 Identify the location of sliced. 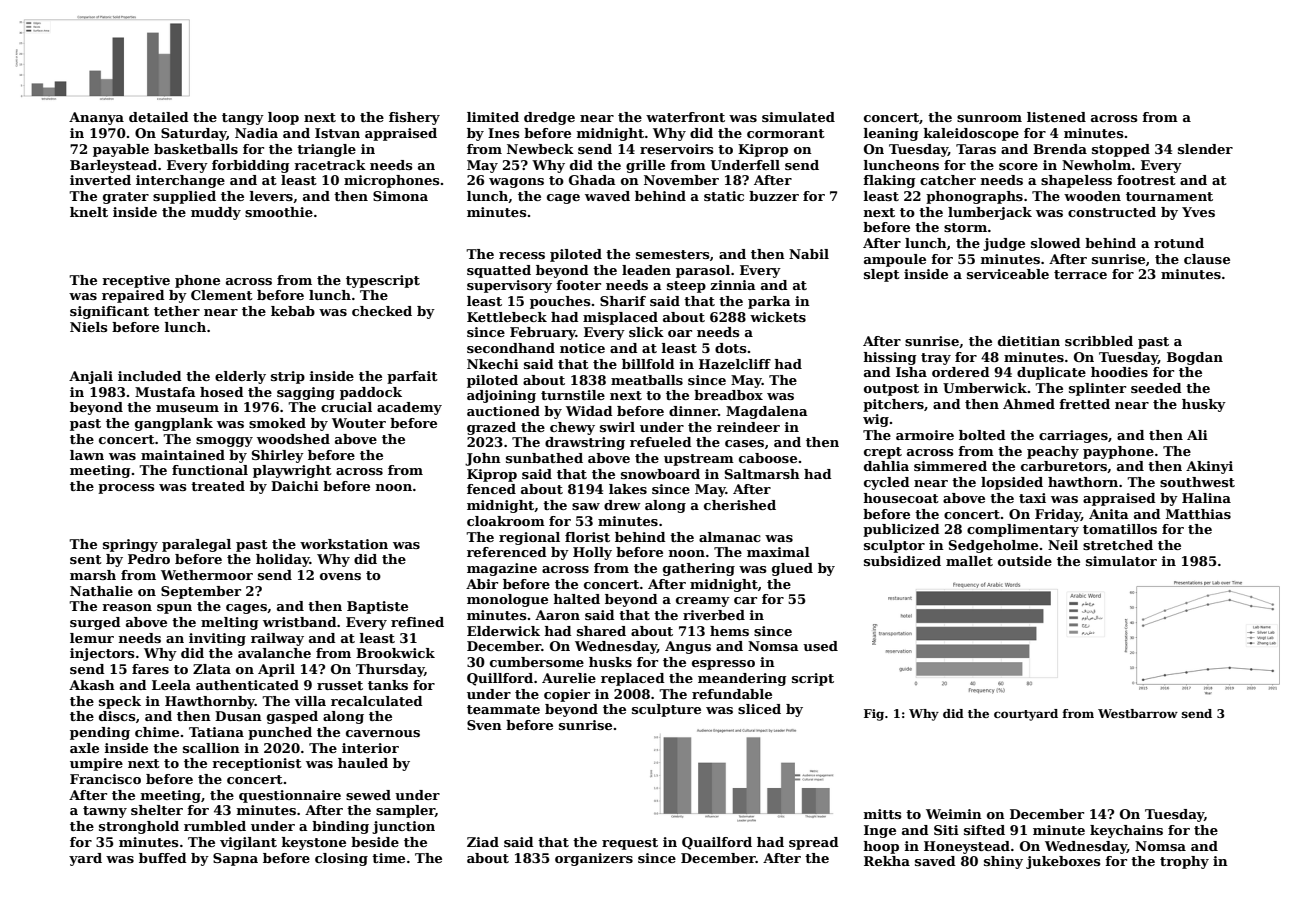
(759, 709).
